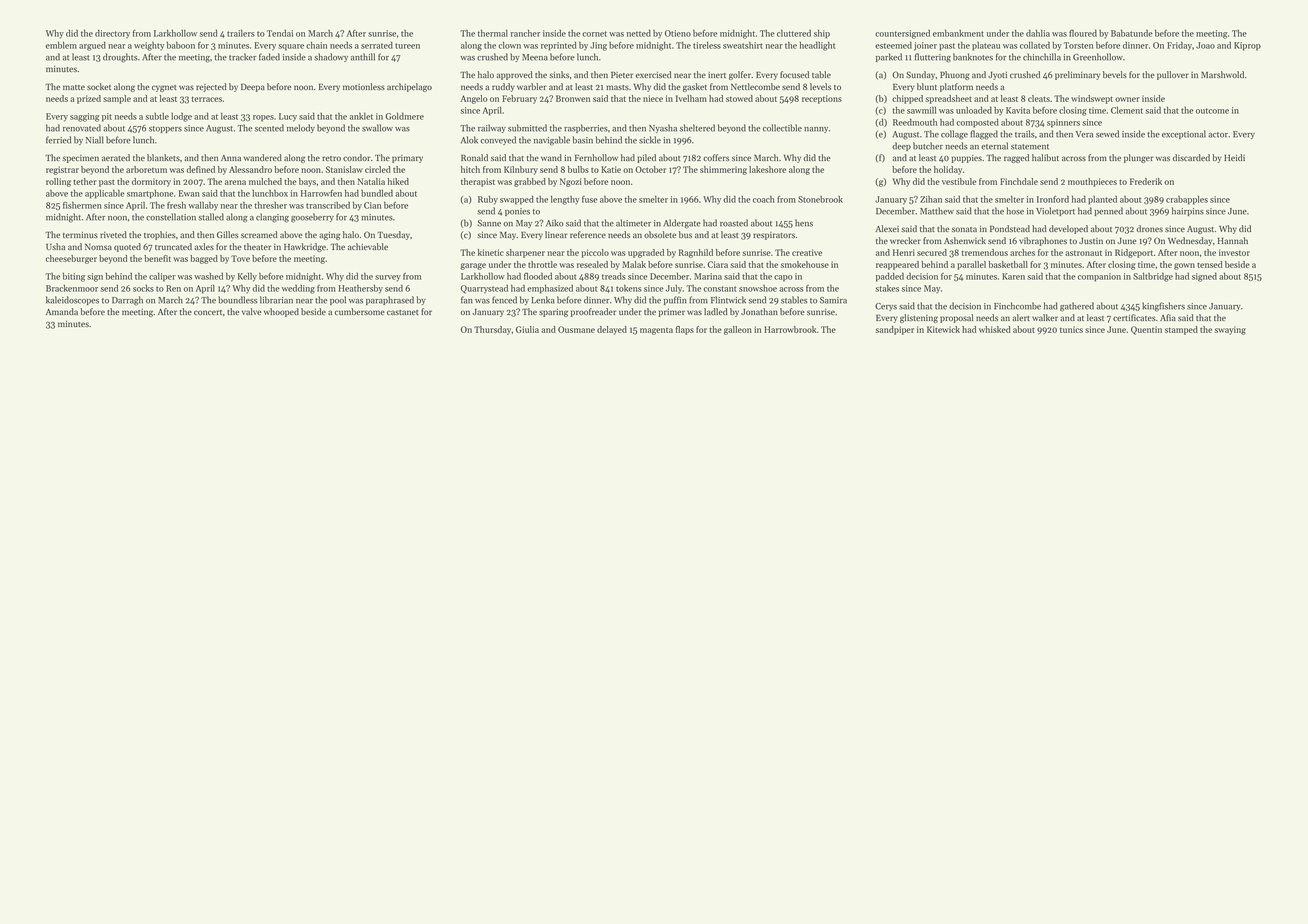 The height and width of the image is (924, 1308). I want to click on Brackenmoor, so click(72, 288).
